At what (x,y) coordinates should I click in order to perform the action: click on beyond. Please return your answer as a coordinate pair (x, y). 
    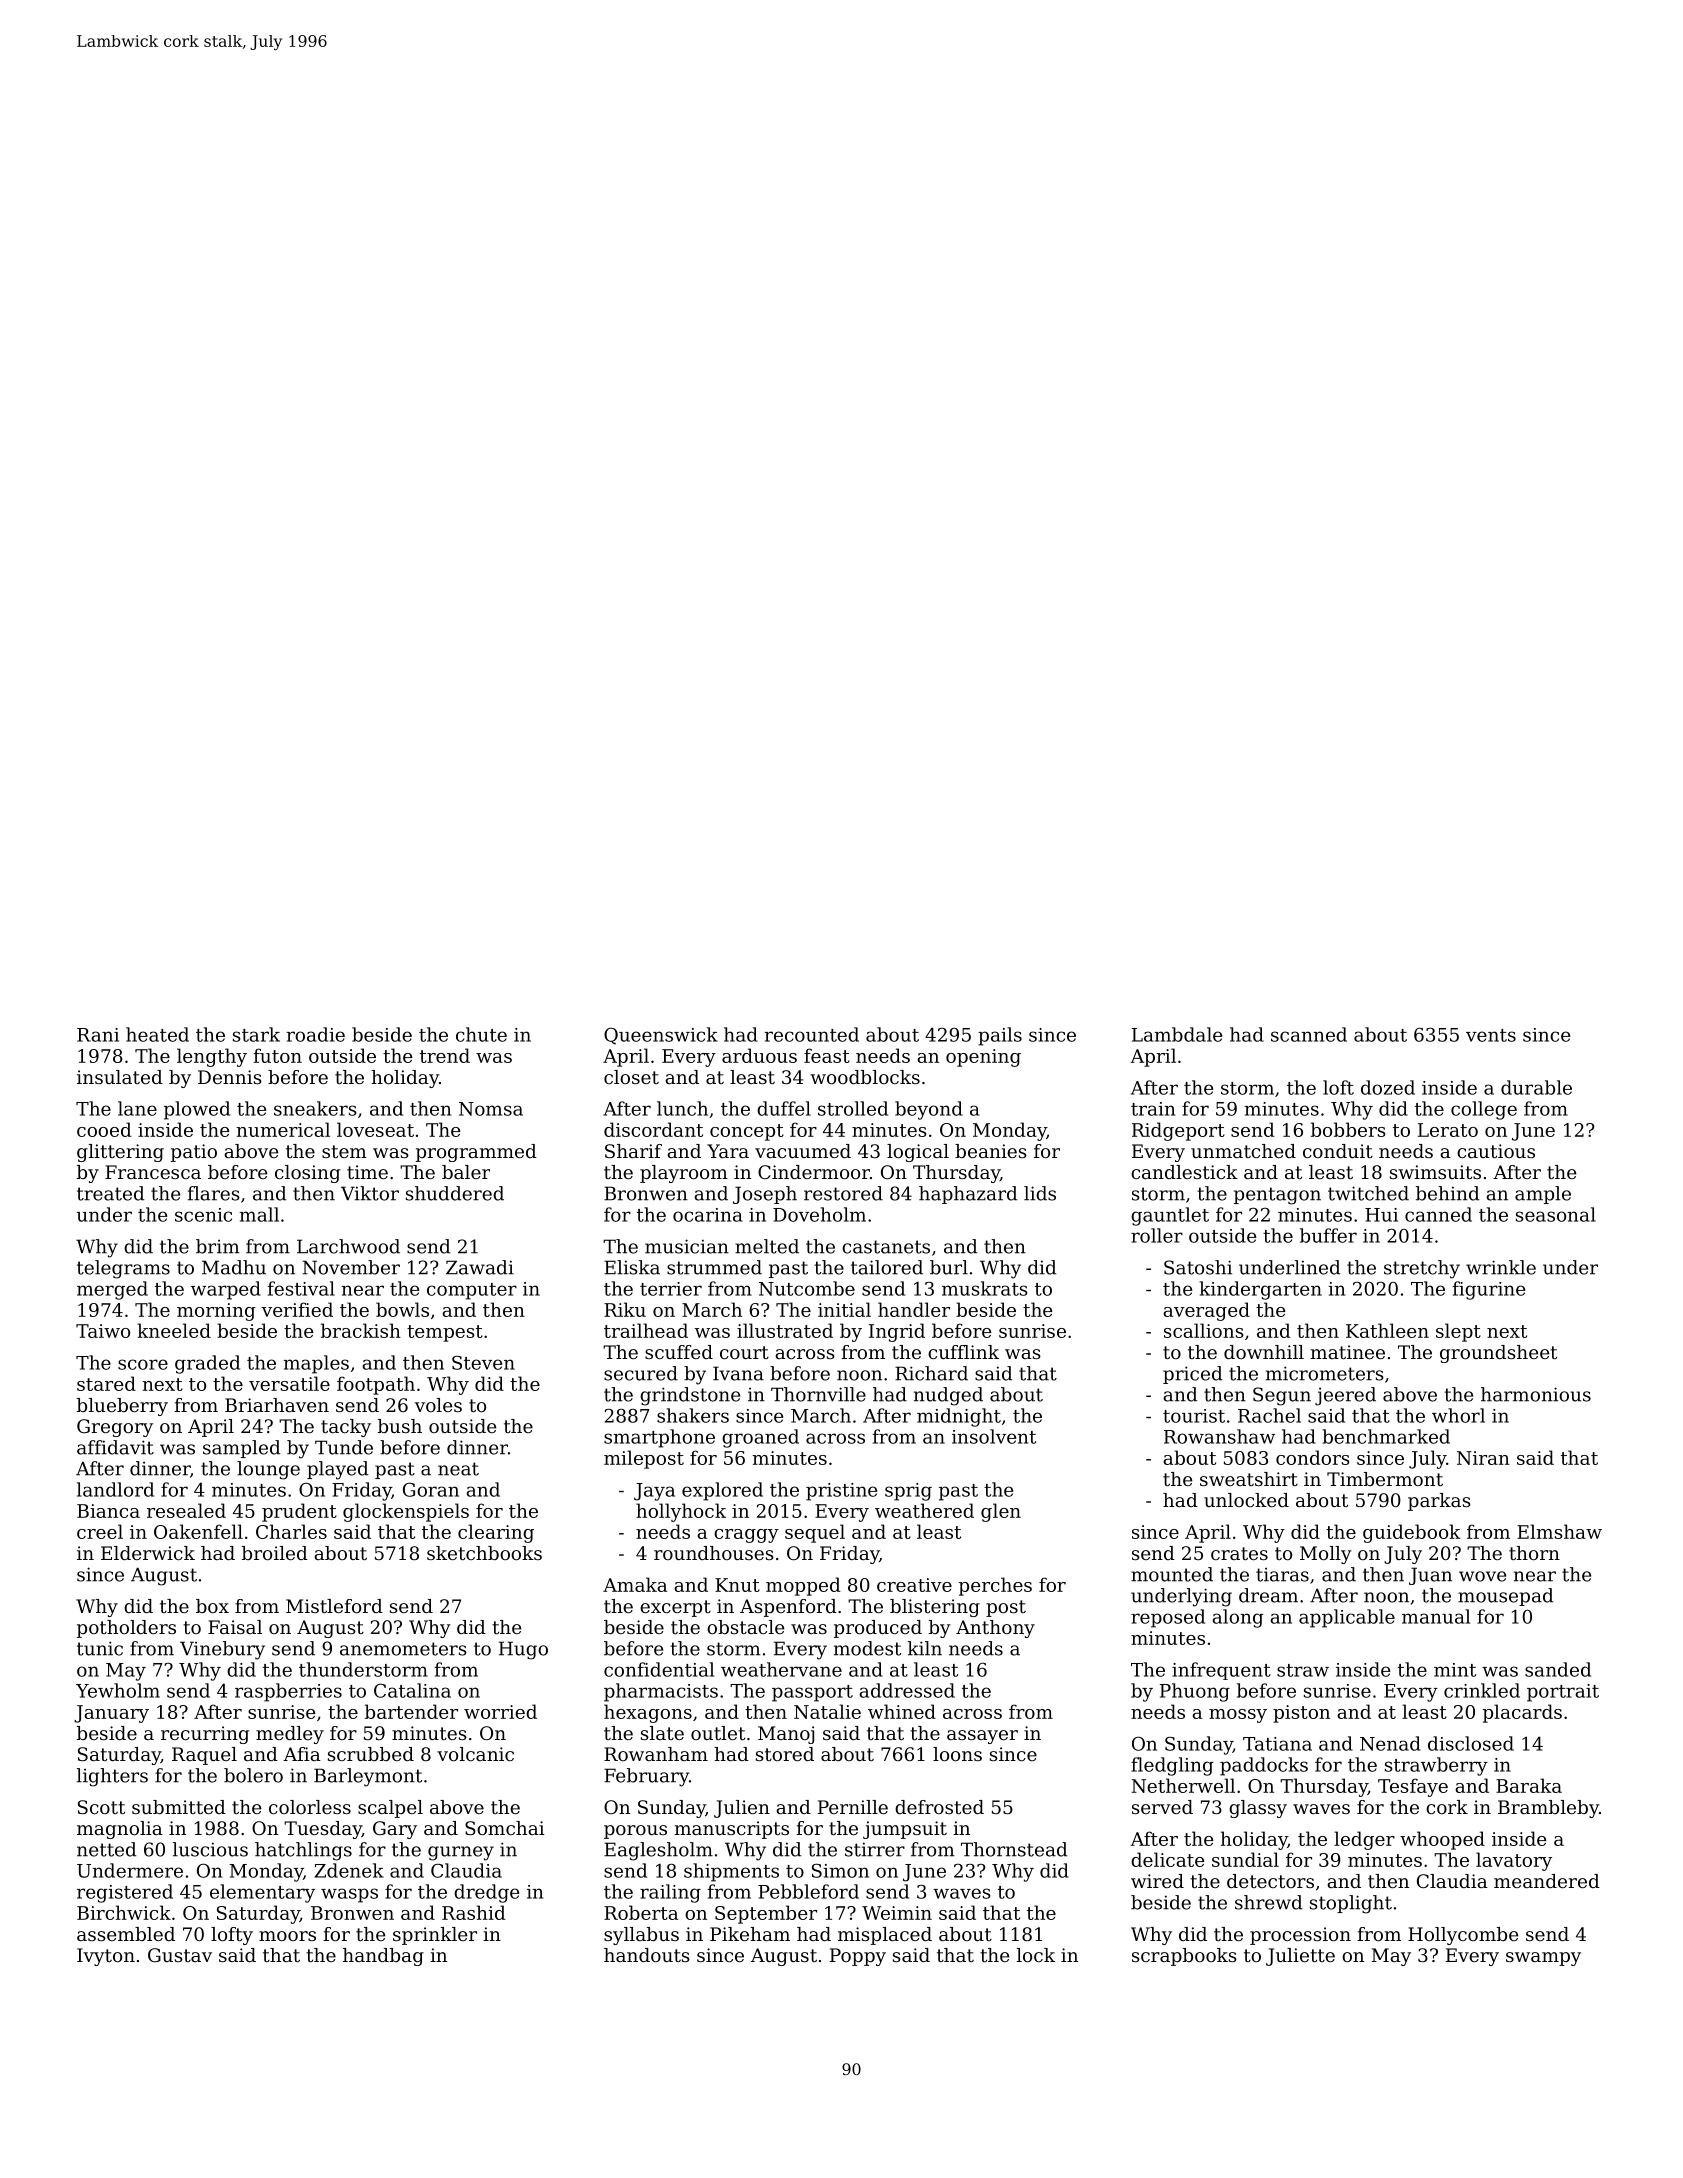
    Looking at the image, I should click on (929, 1110).
